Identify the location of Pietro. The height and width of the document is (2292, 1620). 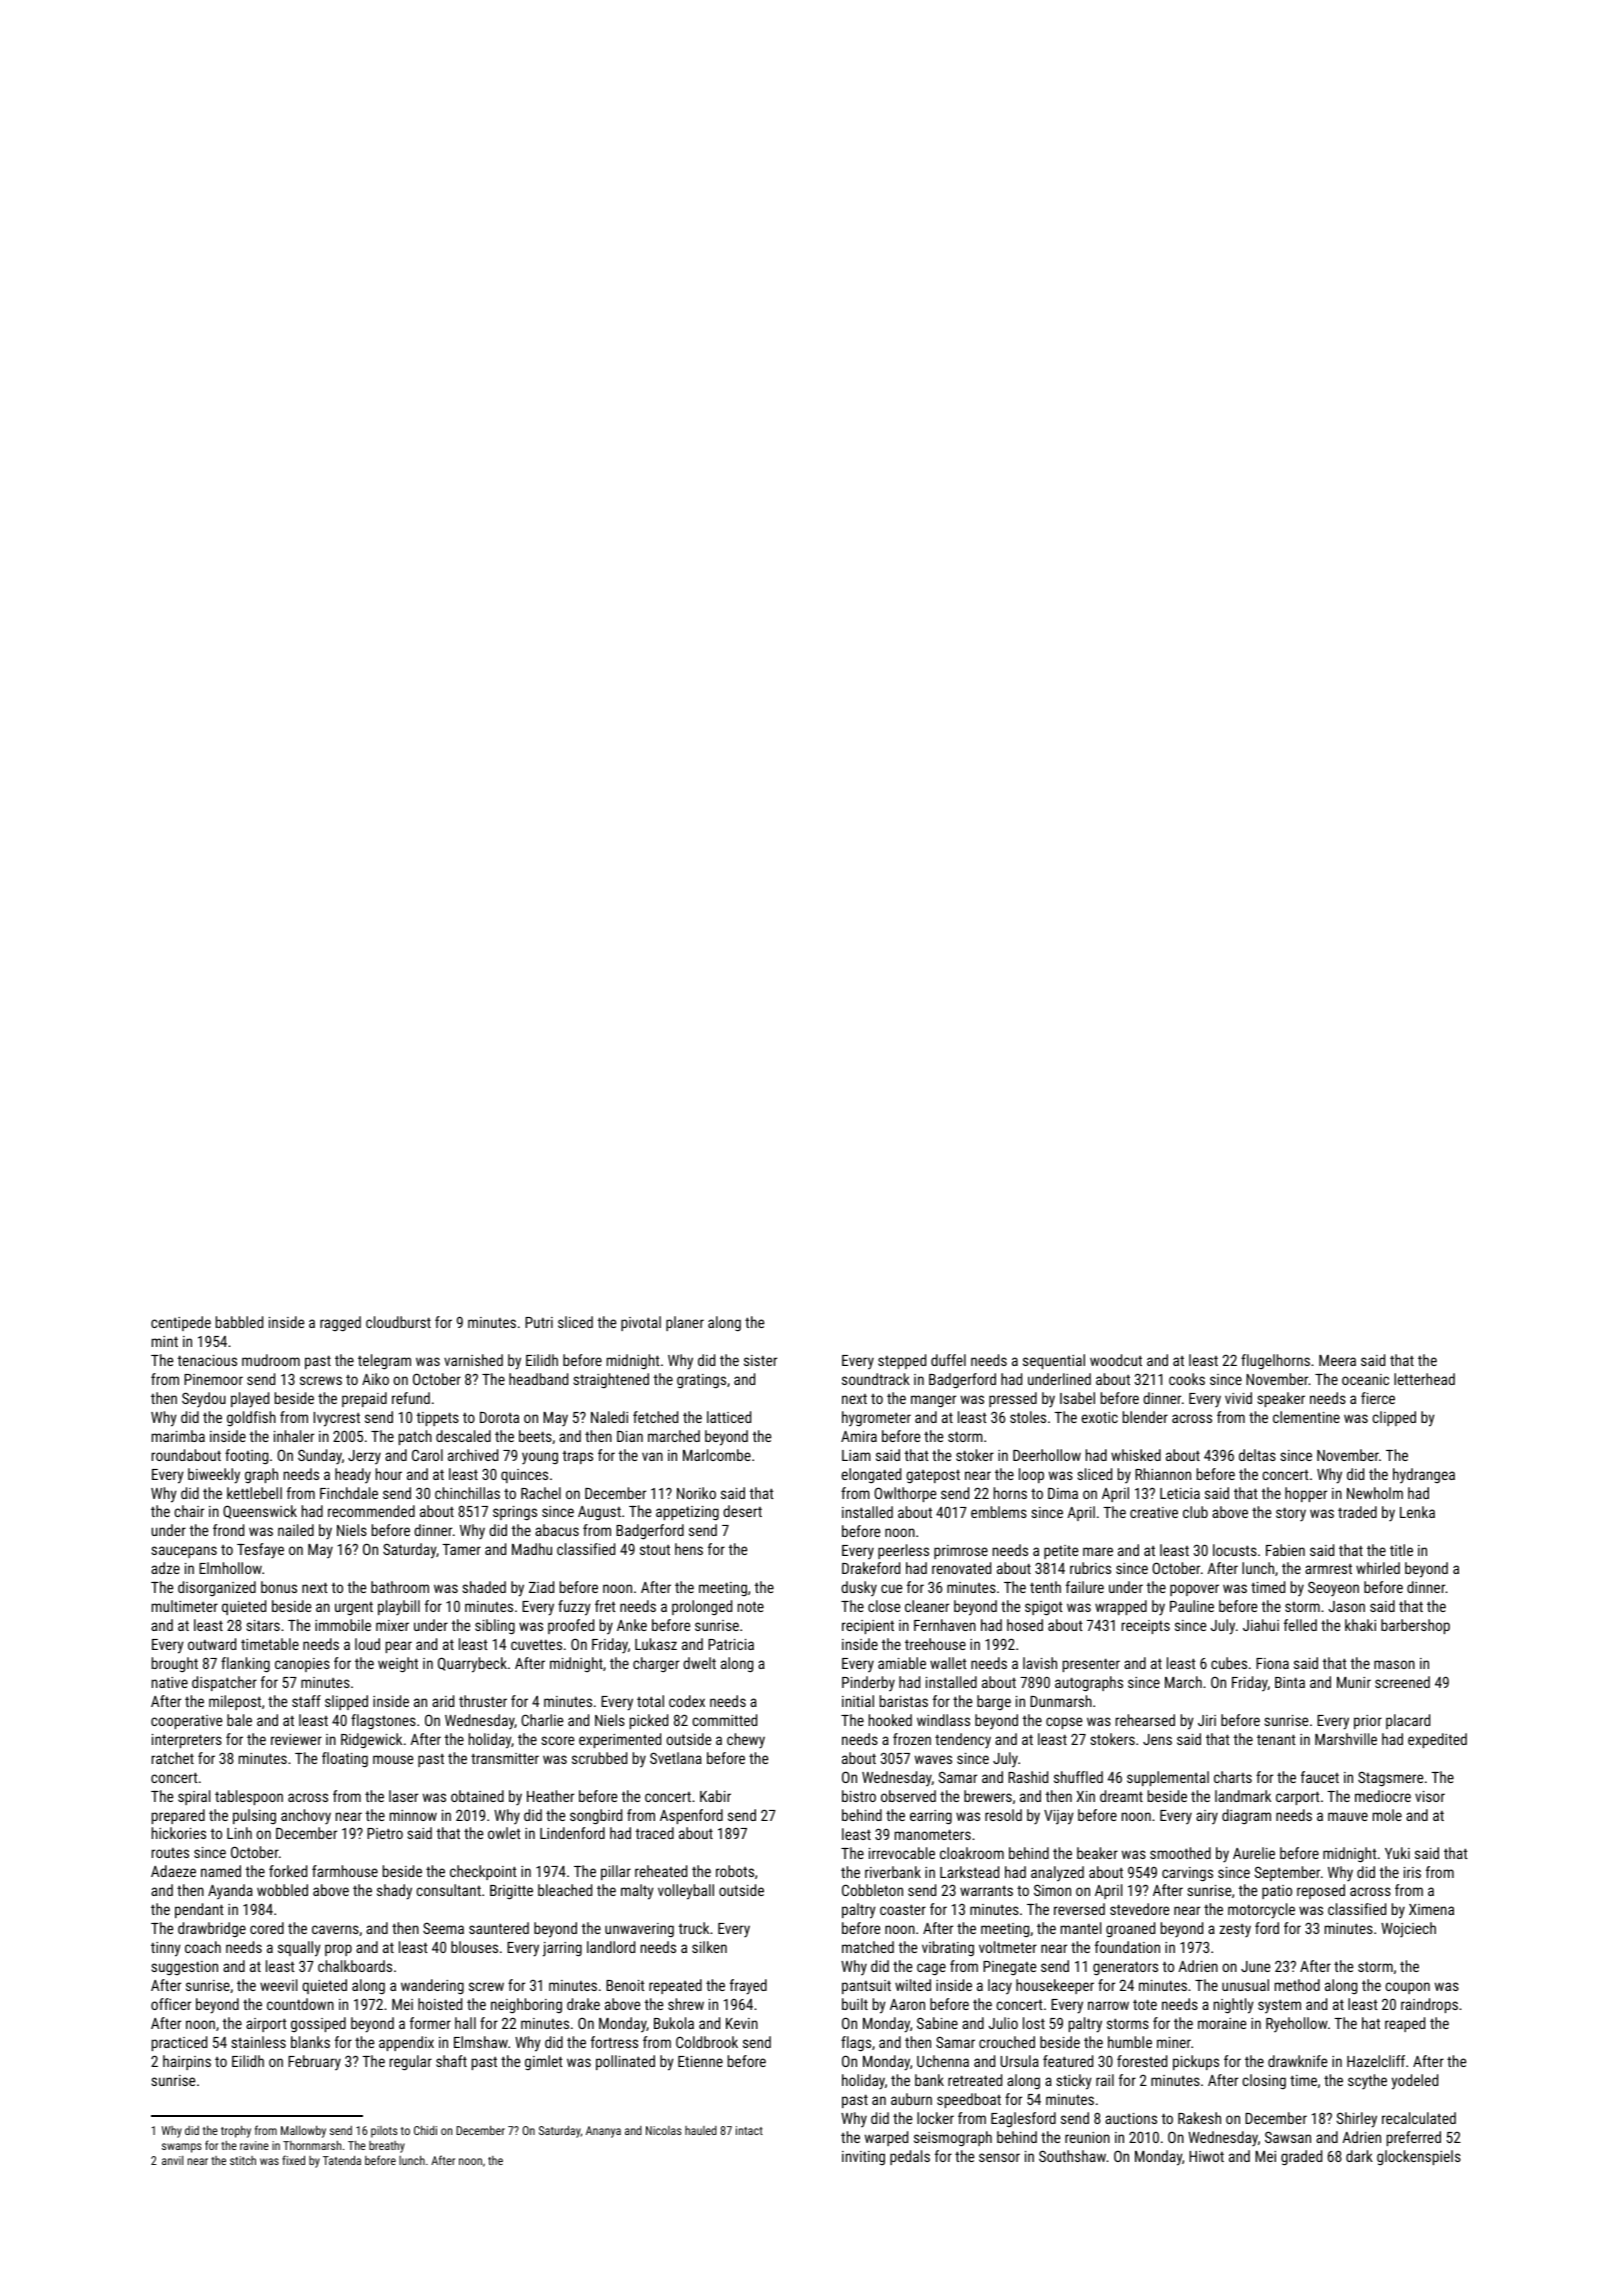
(385, 1833).
